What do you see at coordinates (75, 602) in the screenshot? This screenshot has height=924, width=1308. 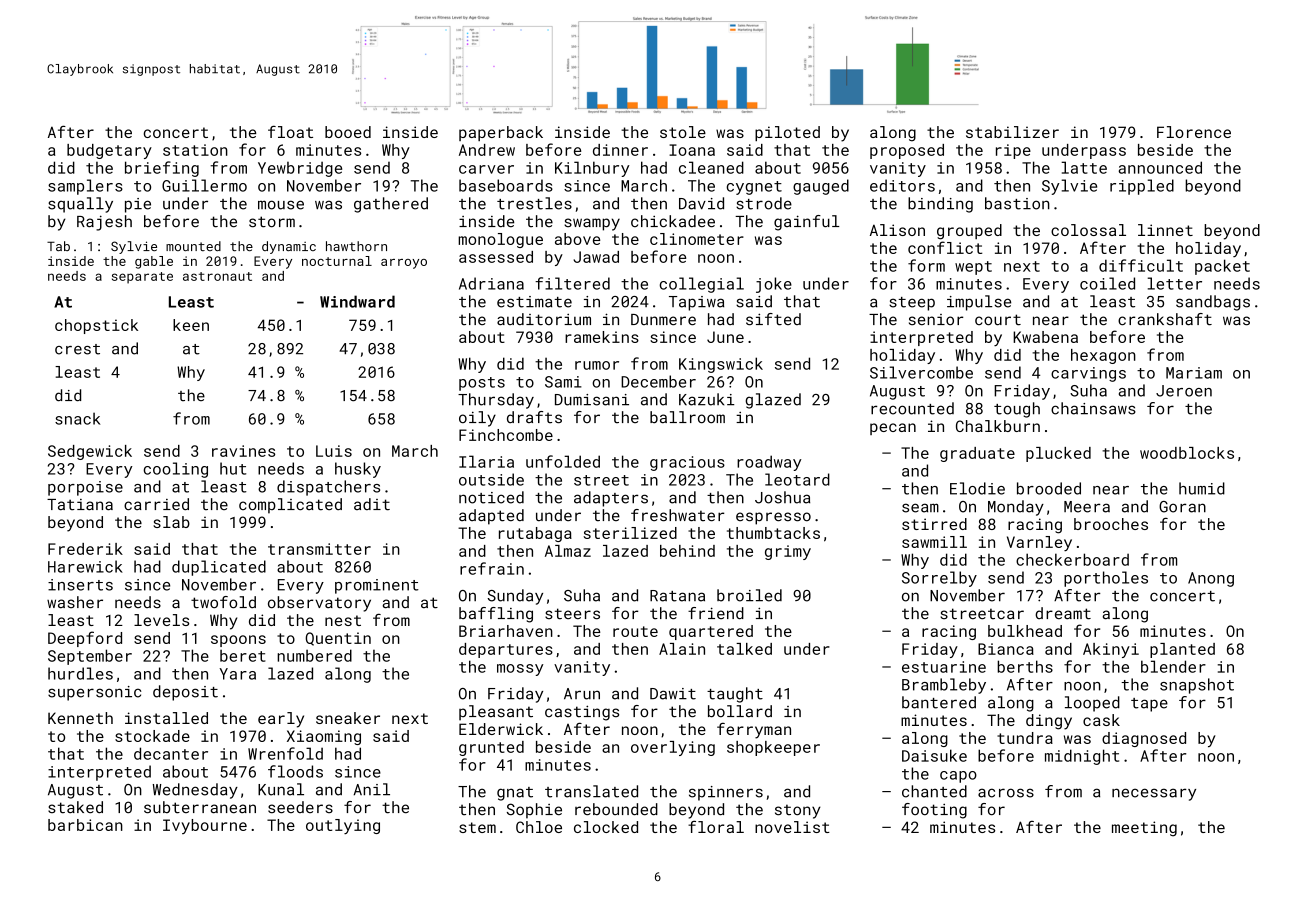 I see `washer` at bounding box center [75, 602].
